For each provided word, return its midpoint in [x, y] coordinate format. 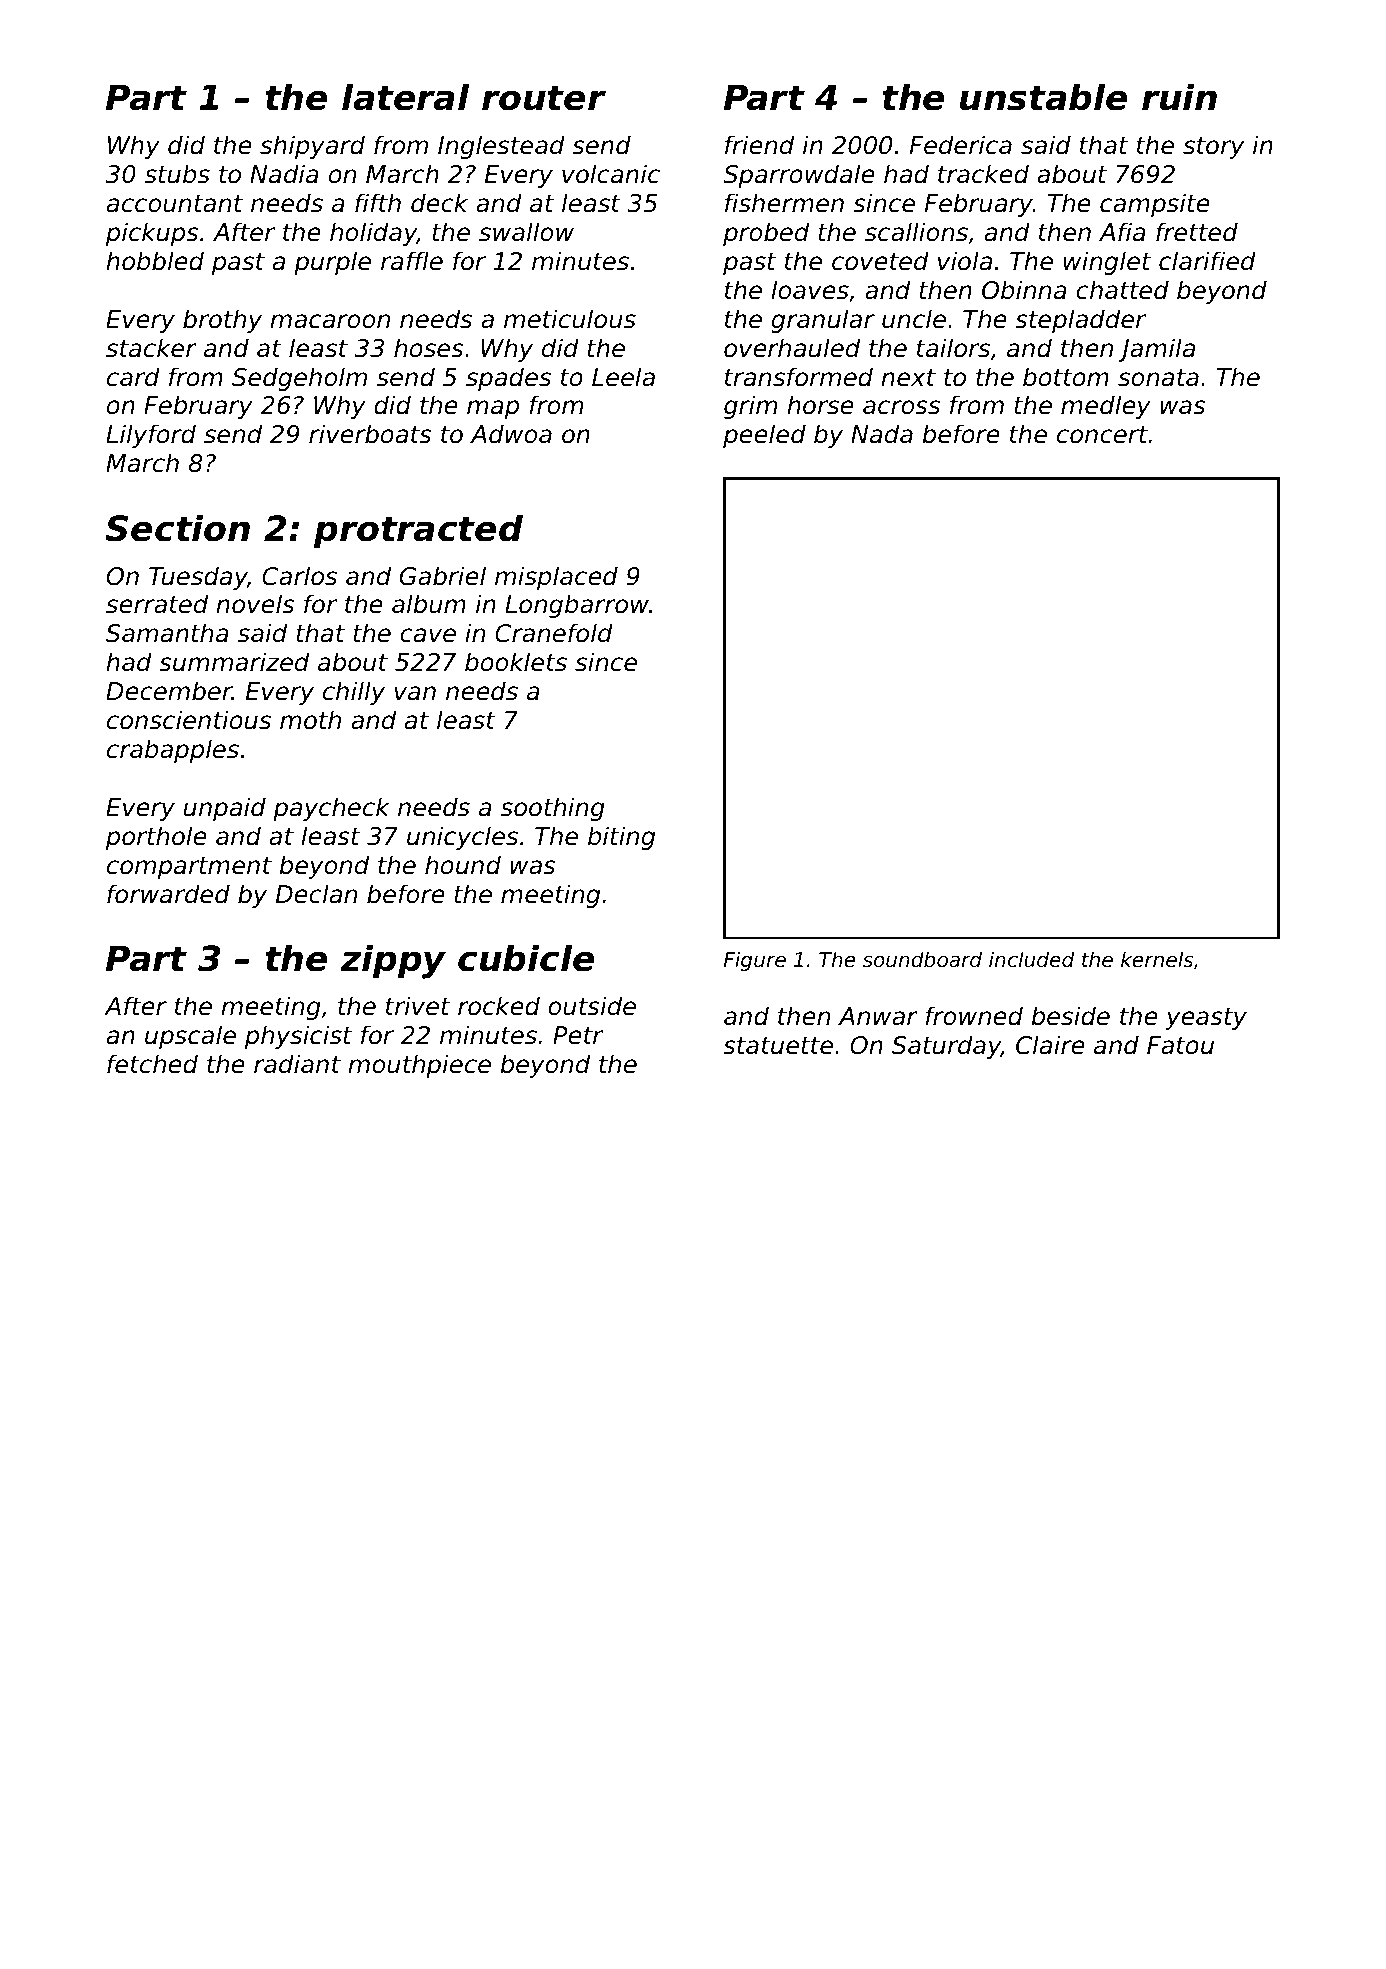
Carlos [299, 576]
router [544, 98]
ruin [1179, 97]
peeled [764, 436]
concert [1102, 435]
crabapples [173, 751]
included [1031, 959]
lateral [405, 97]
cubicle [526, 958]
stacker [151, 348]
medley [1106, 407]
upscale [190, 1037]
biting [621, 838]
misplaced [556, 578]
